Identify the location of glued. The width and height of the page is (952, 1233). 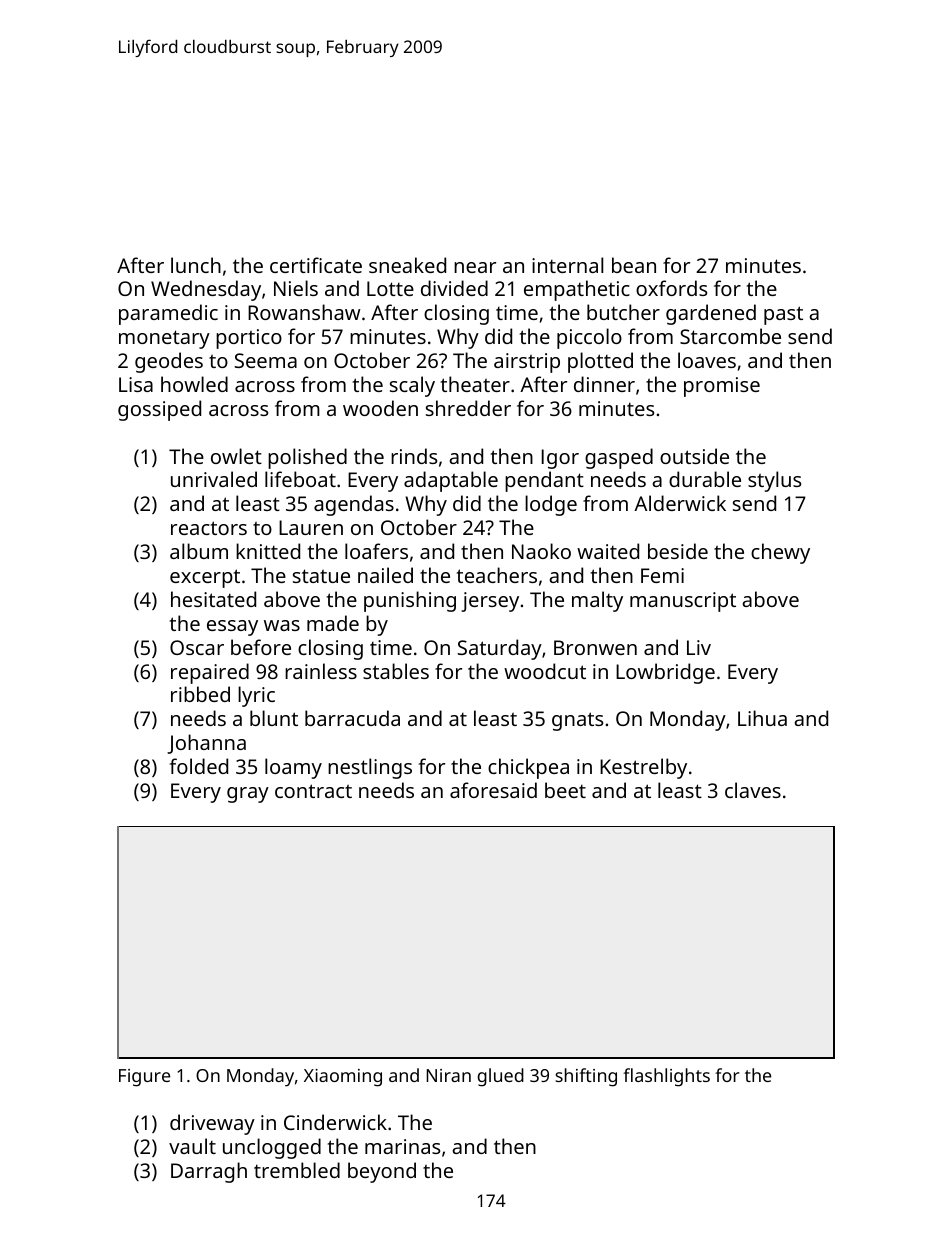
(501, 1077).
